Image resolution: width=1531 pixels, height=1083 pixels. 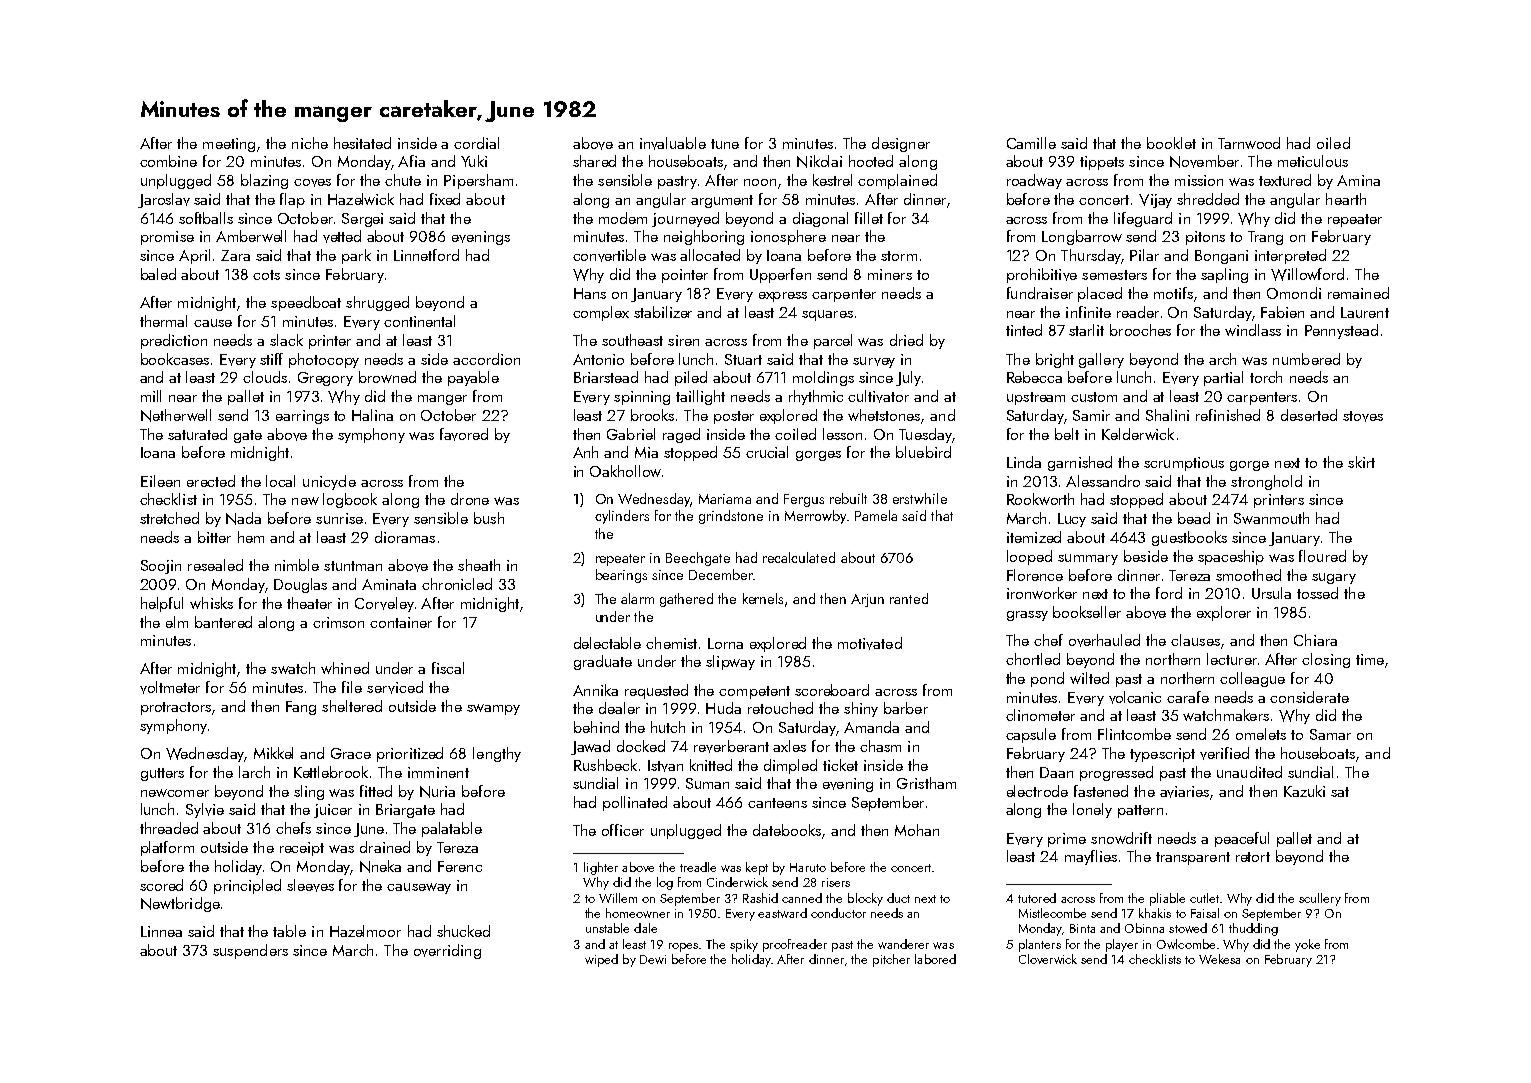 I want to click on promise, so click(x=167, y=238).
